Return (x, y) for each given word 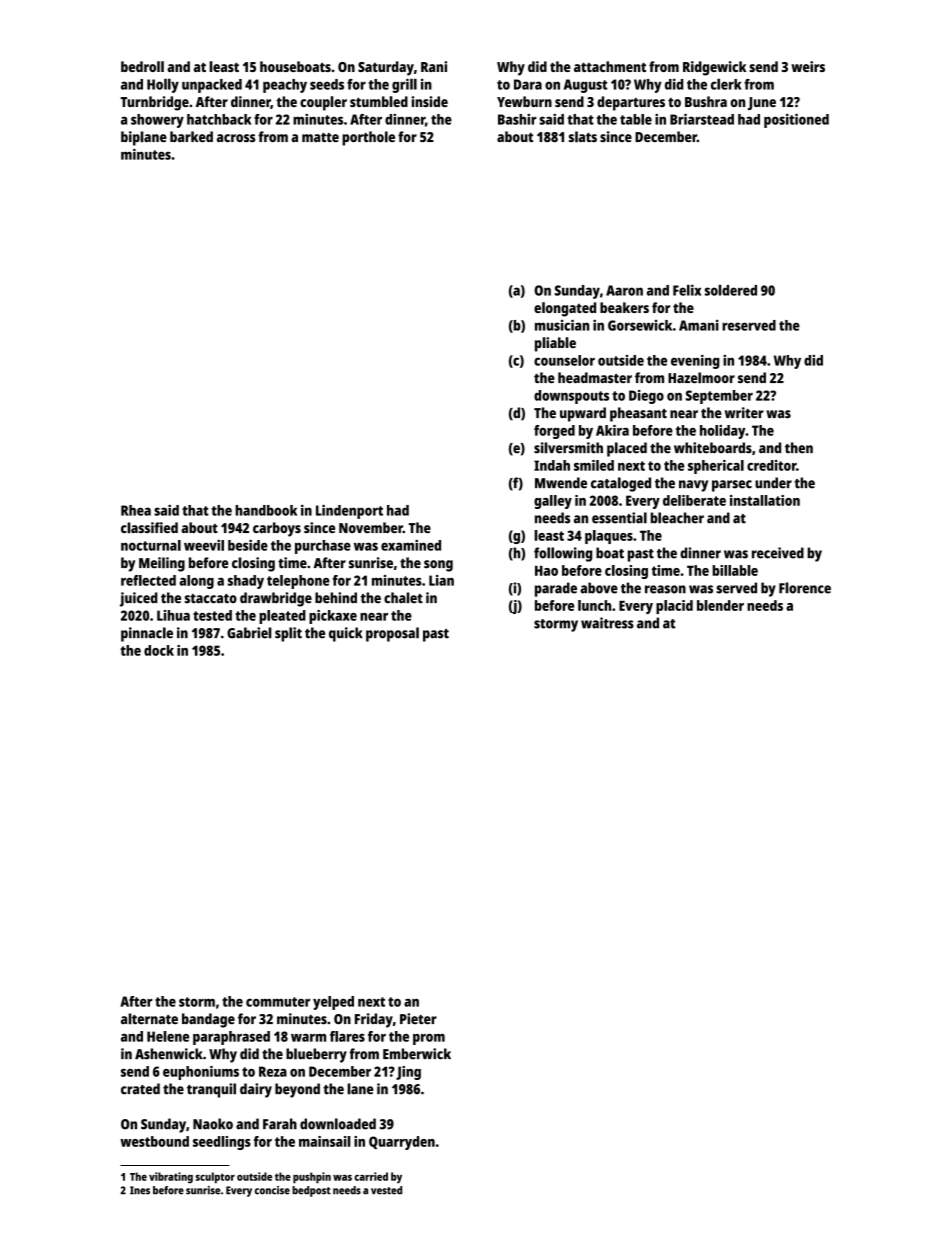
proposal (392, 634)
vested (386, 1190)
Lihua (173, 615)
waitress (607, 623)
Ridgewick (714, 68)
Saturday (386, 68)
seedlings (222, 1143)
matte (320, 137)
